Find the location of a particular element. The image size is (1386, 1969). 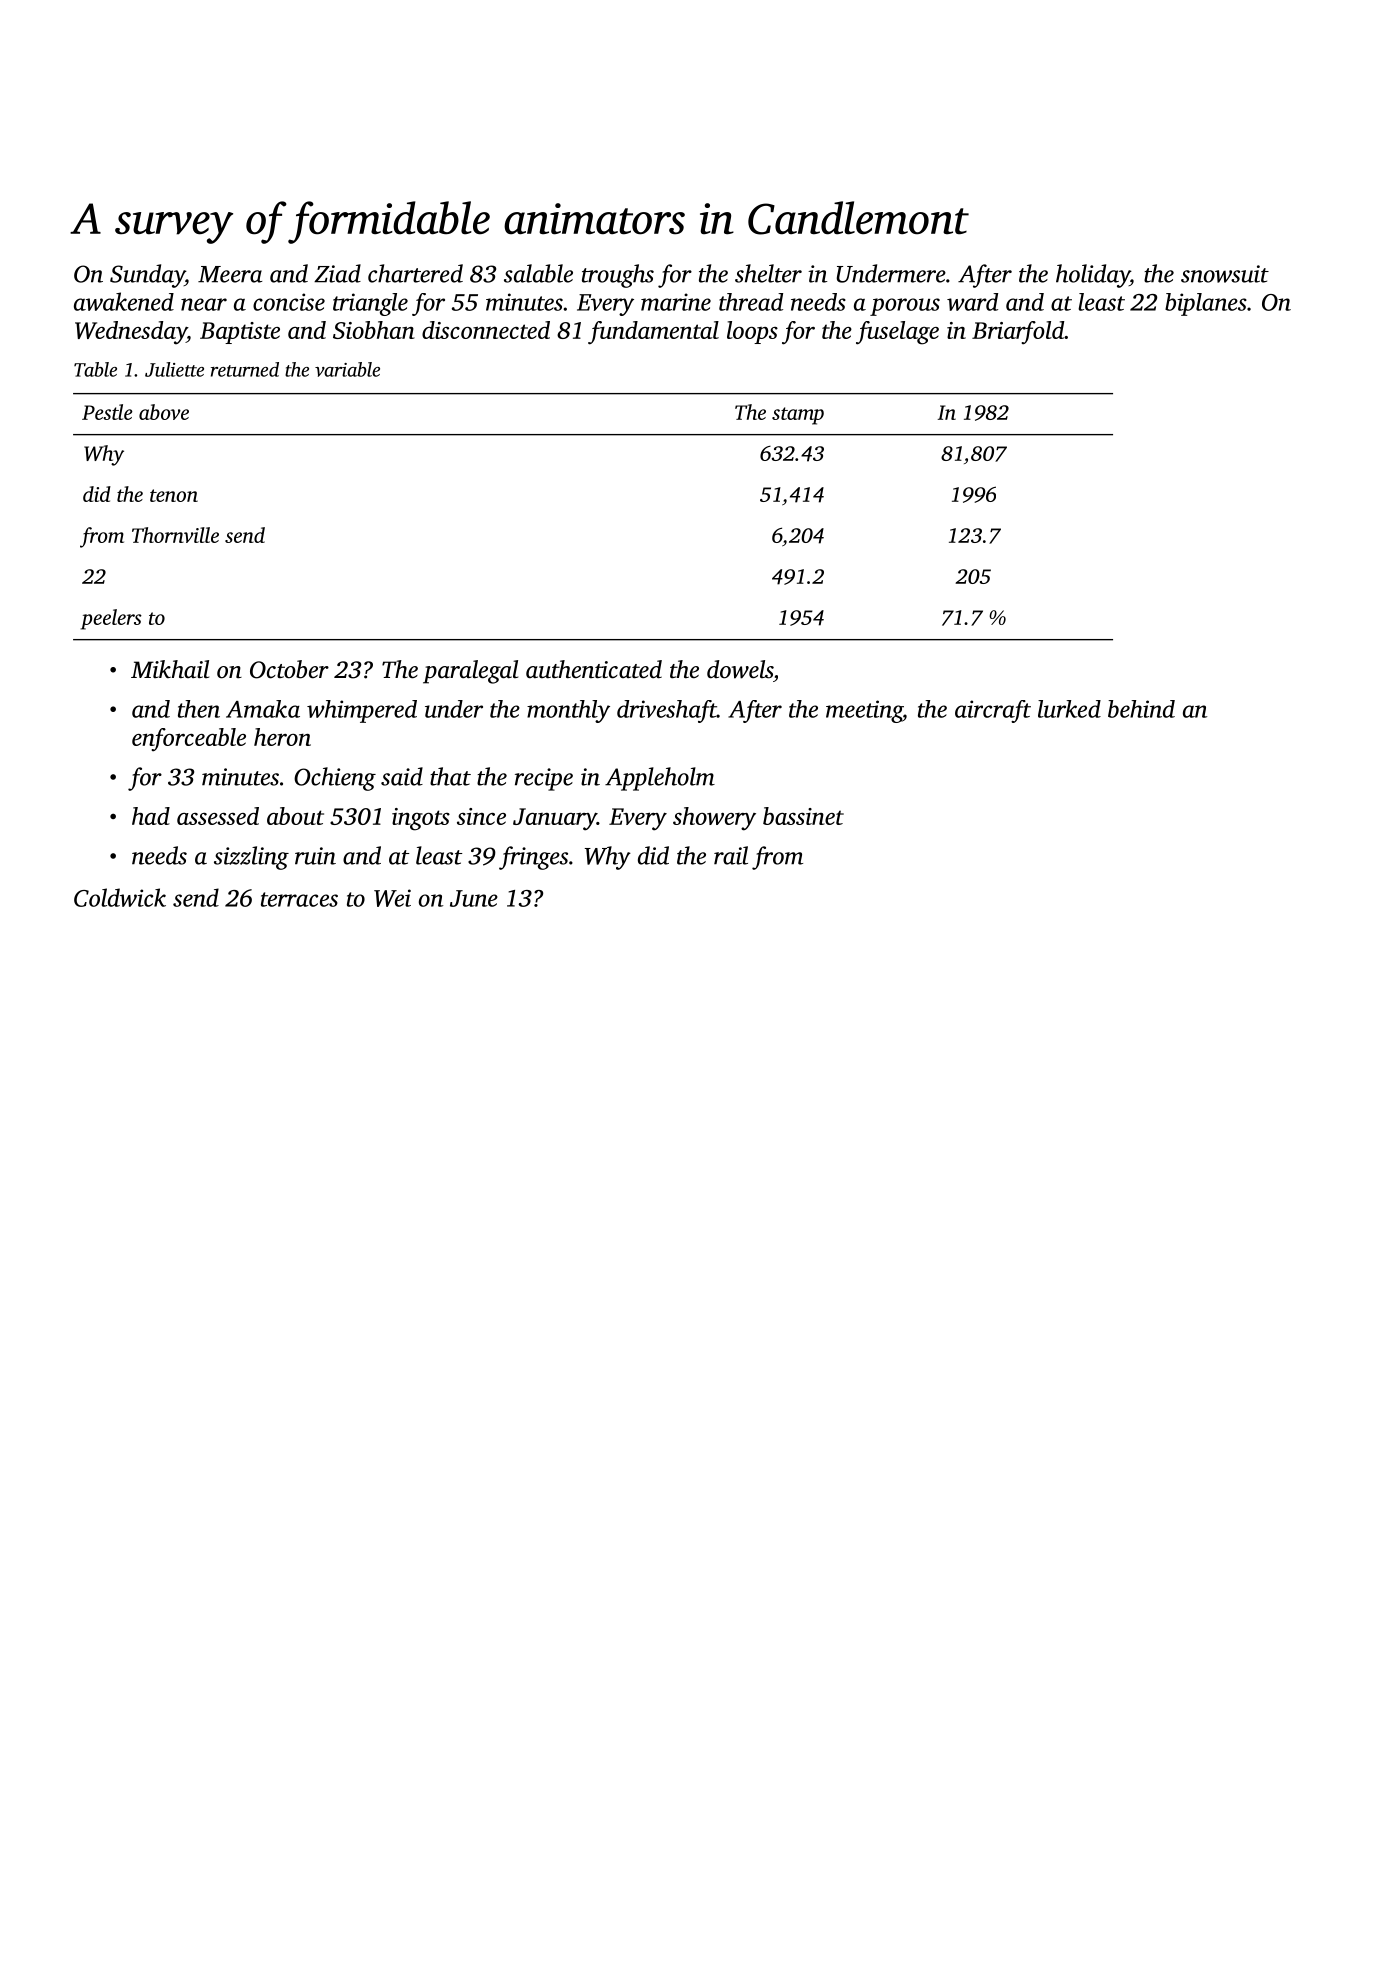

peelers is located at coordinates (111, 619).
